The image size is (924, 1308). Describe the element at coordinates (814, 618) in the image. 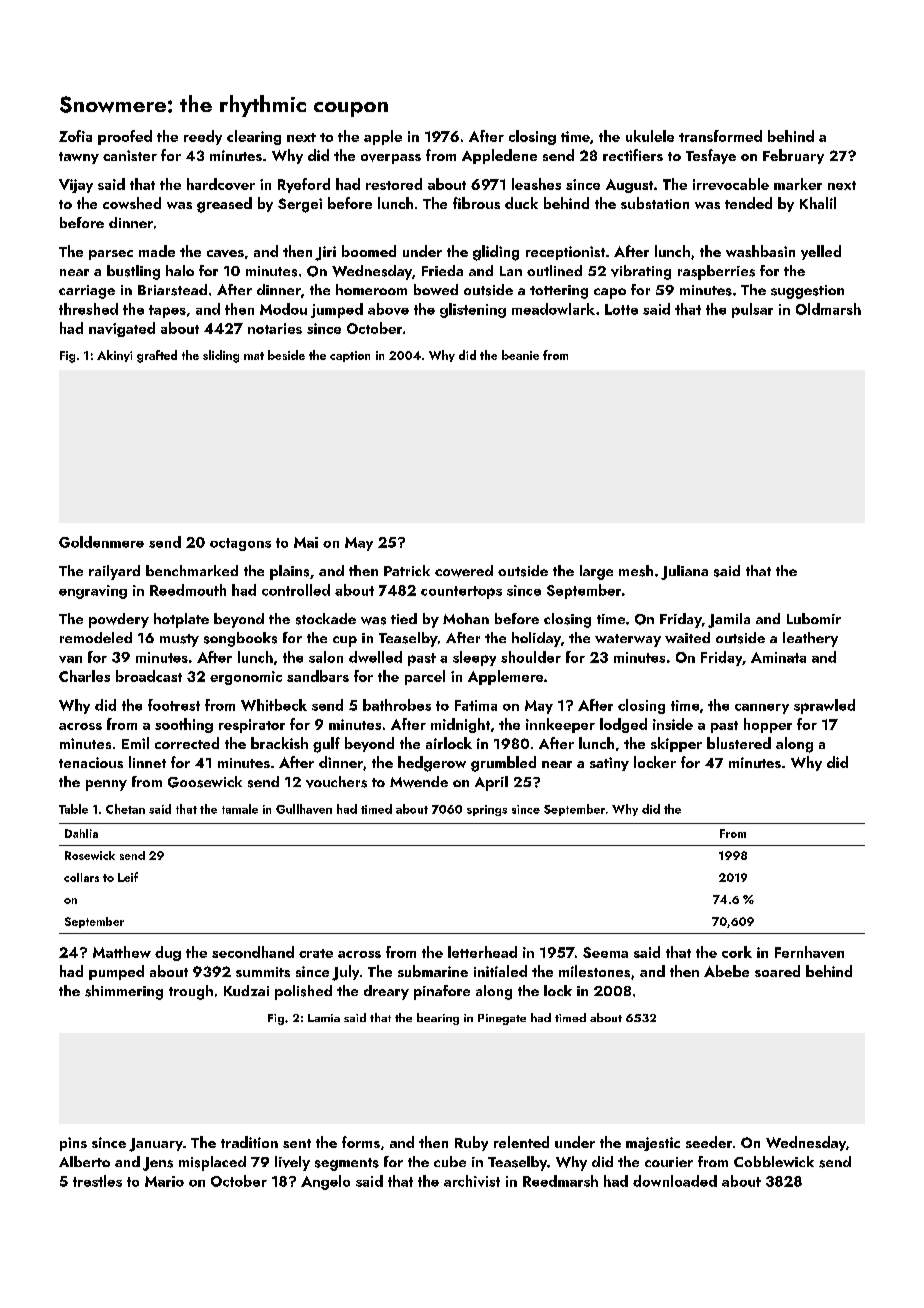

I see `Lubomir` at that location.
